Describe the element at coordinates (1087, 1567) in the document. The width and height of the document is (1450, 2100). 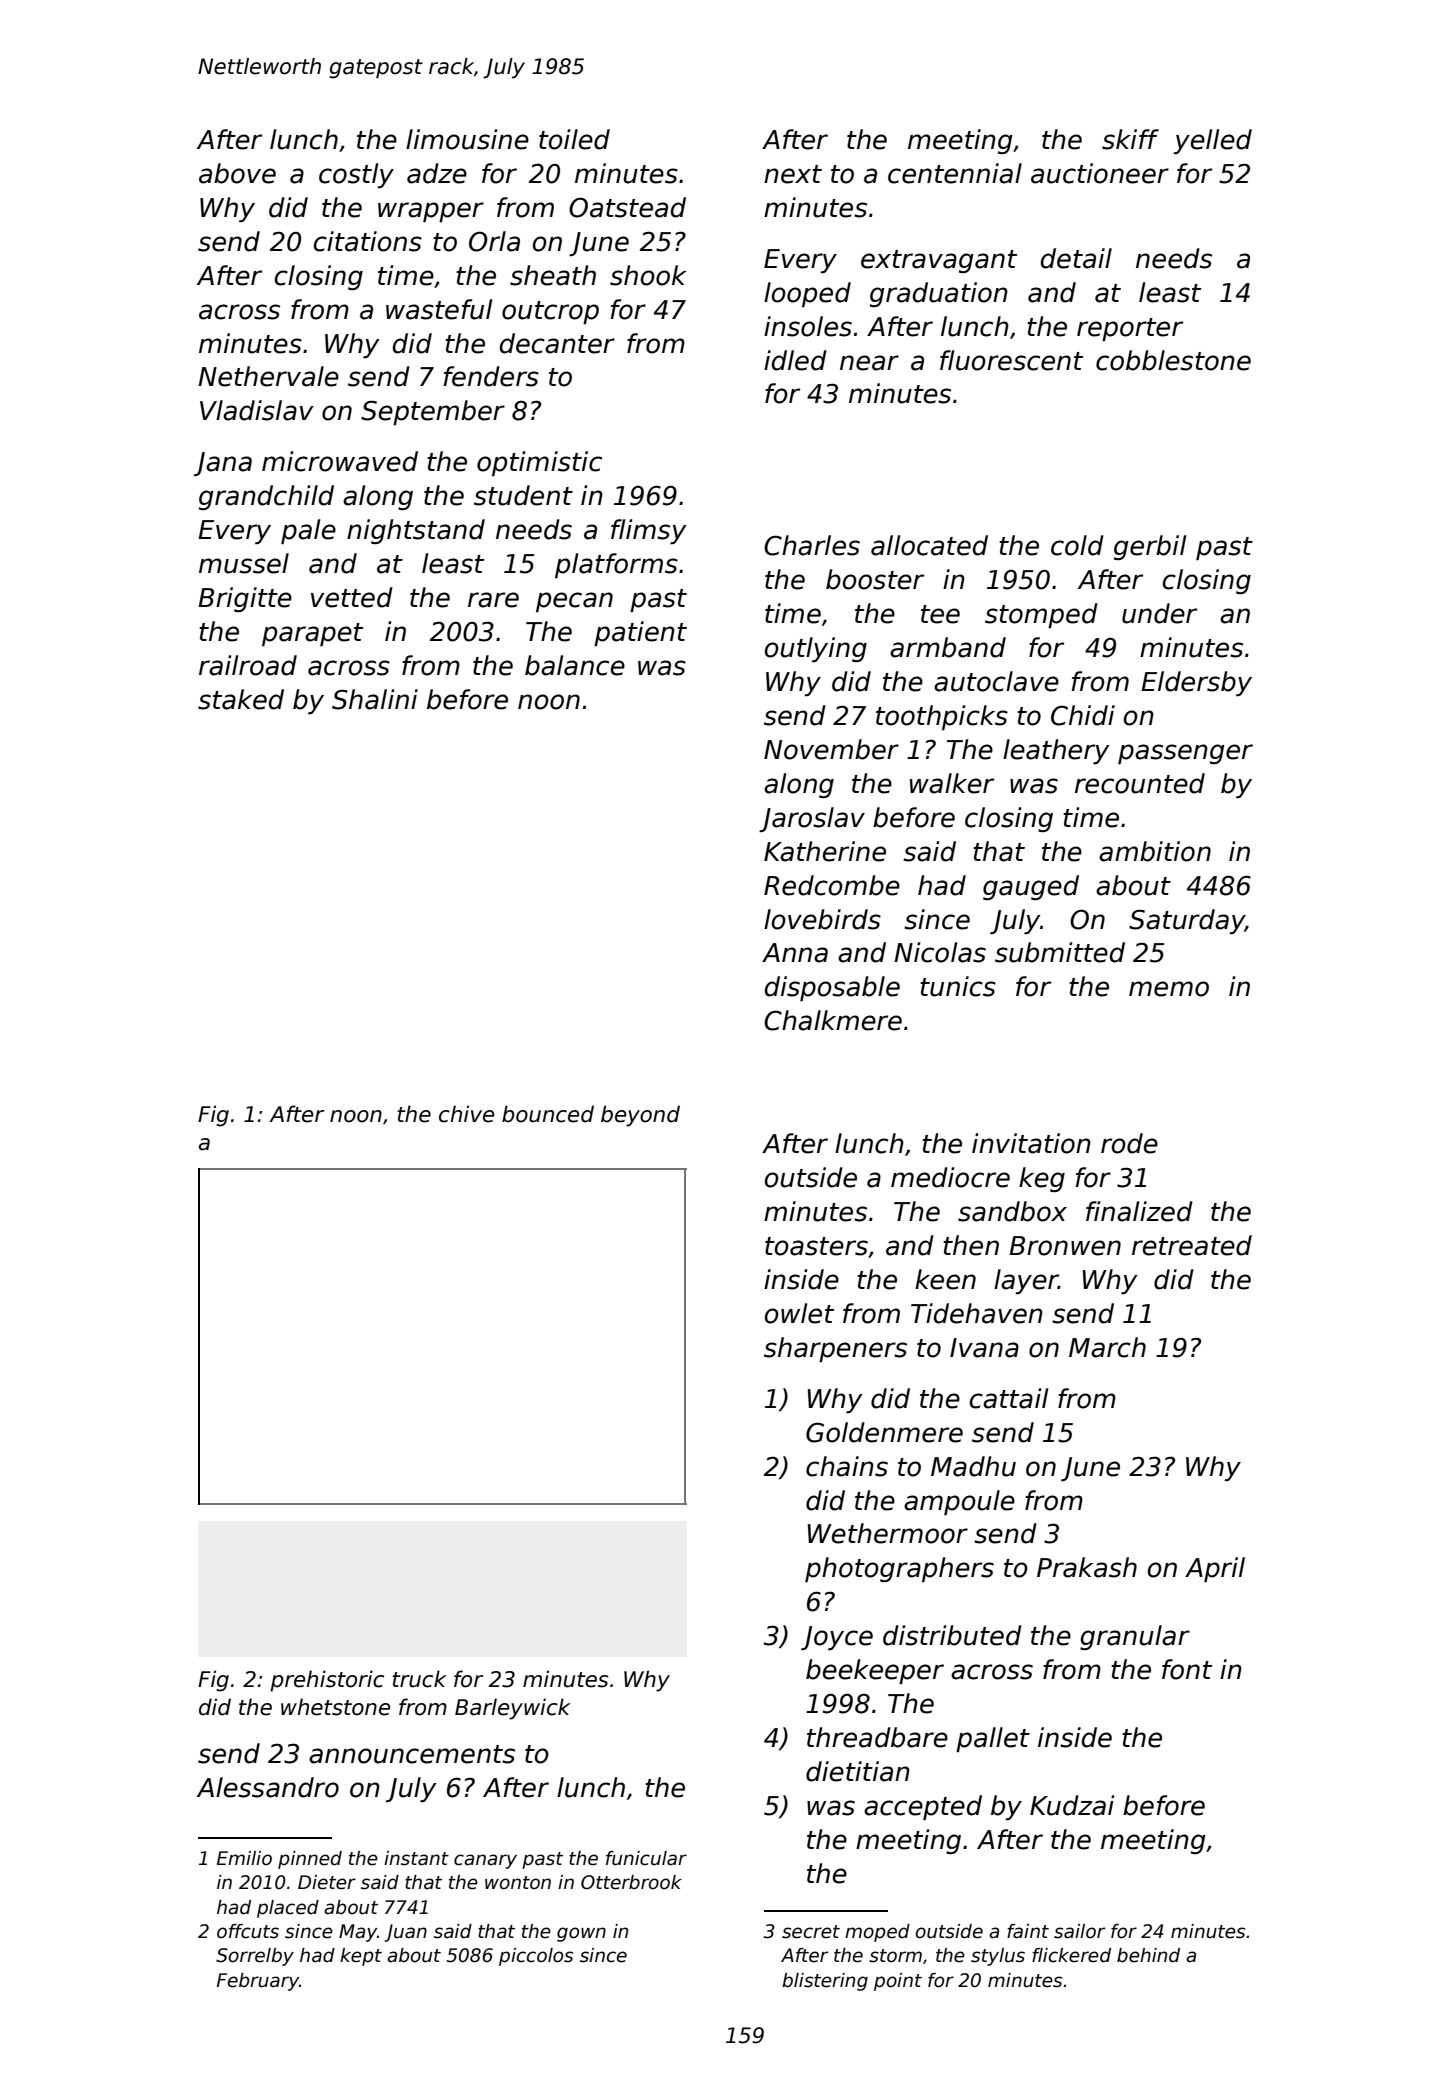
I see `Prakash` at that location.
